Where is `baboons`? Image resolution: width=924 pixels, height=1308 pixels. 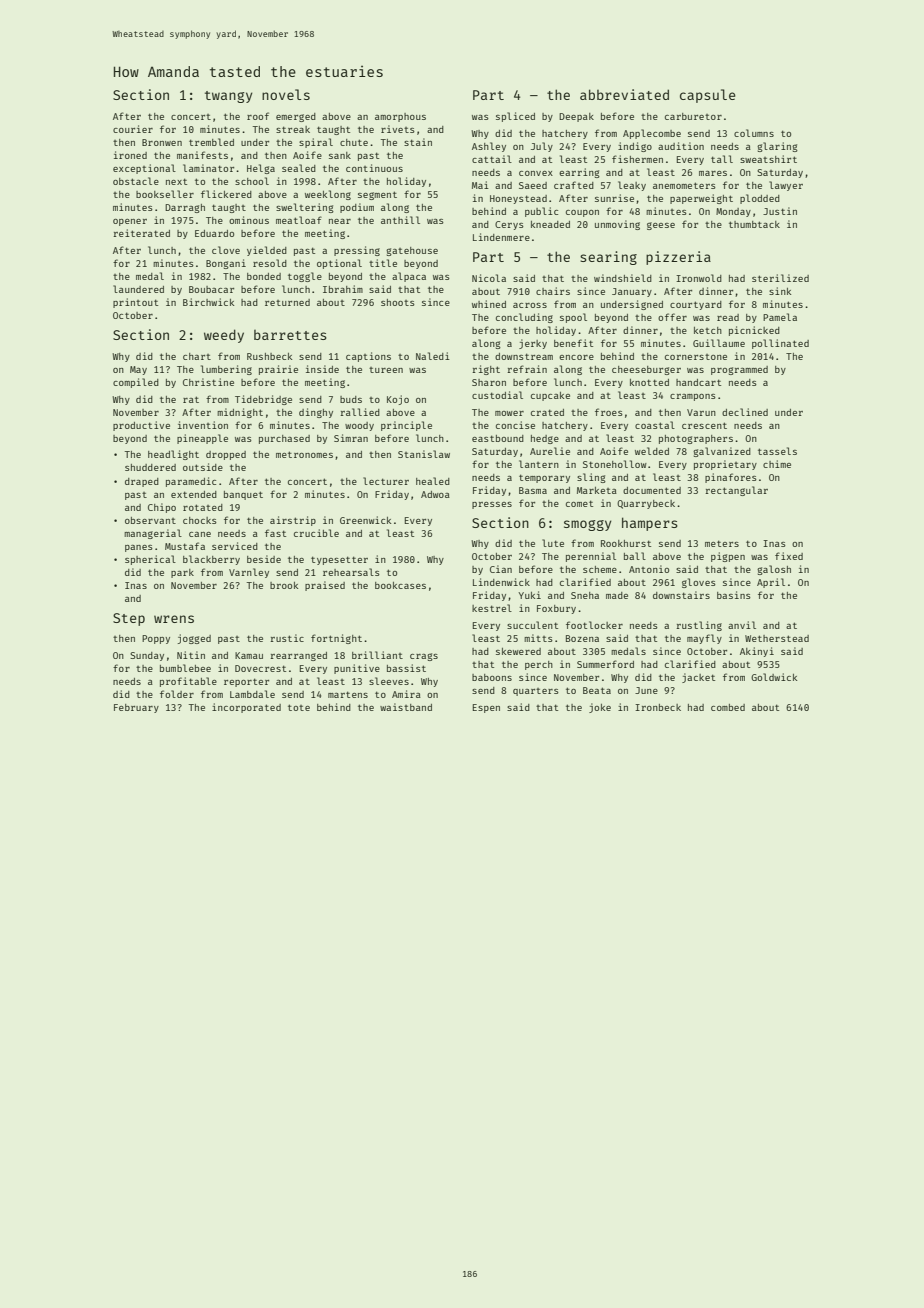 baboons is located at coordinates (492, 677).
